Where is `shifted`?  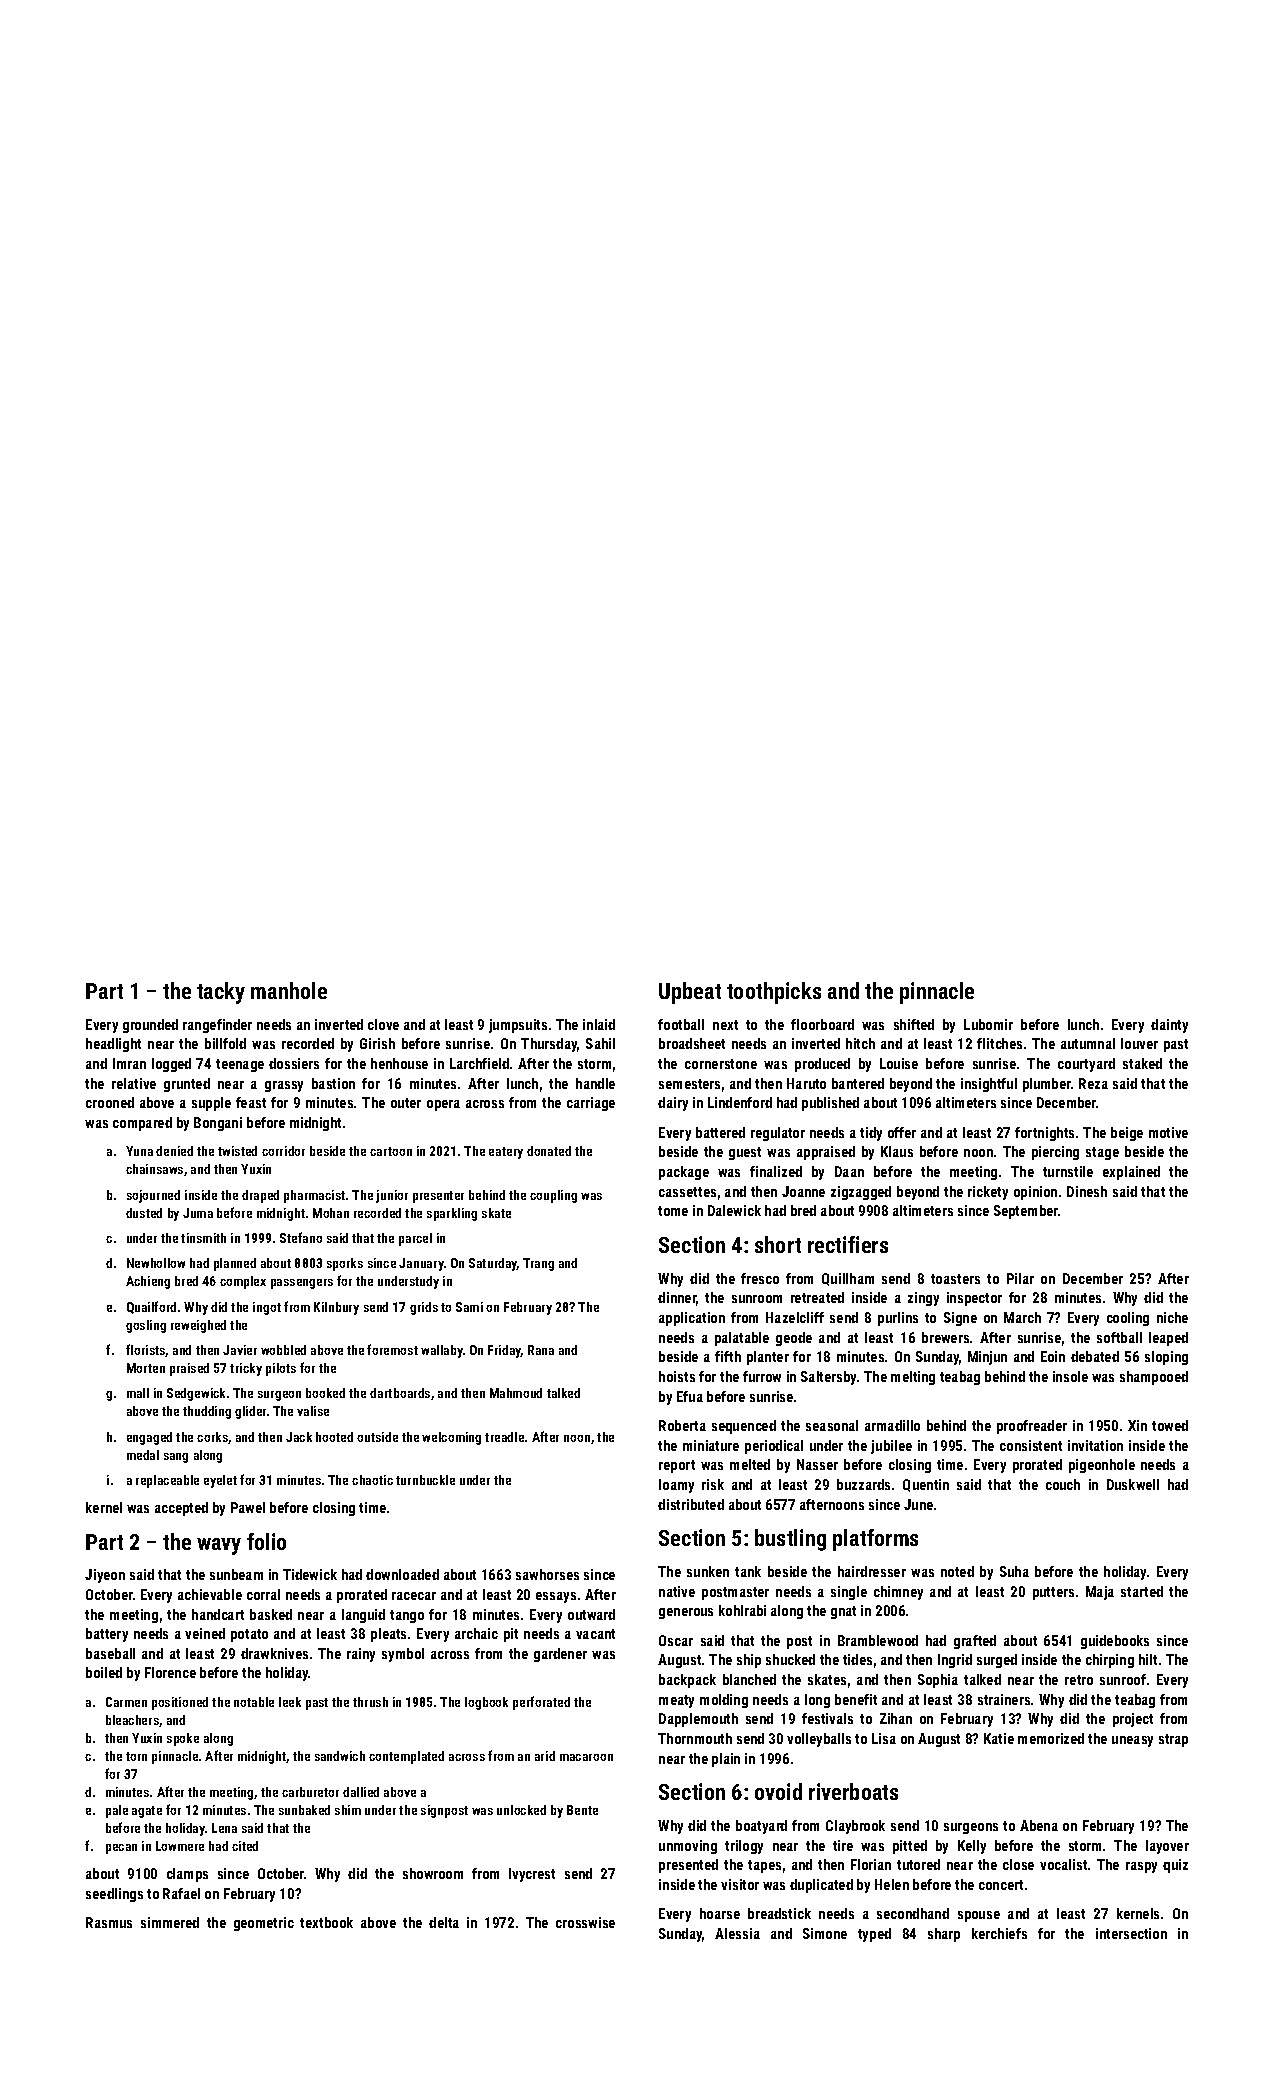 shifted is located at coordinates (914, 1024).
